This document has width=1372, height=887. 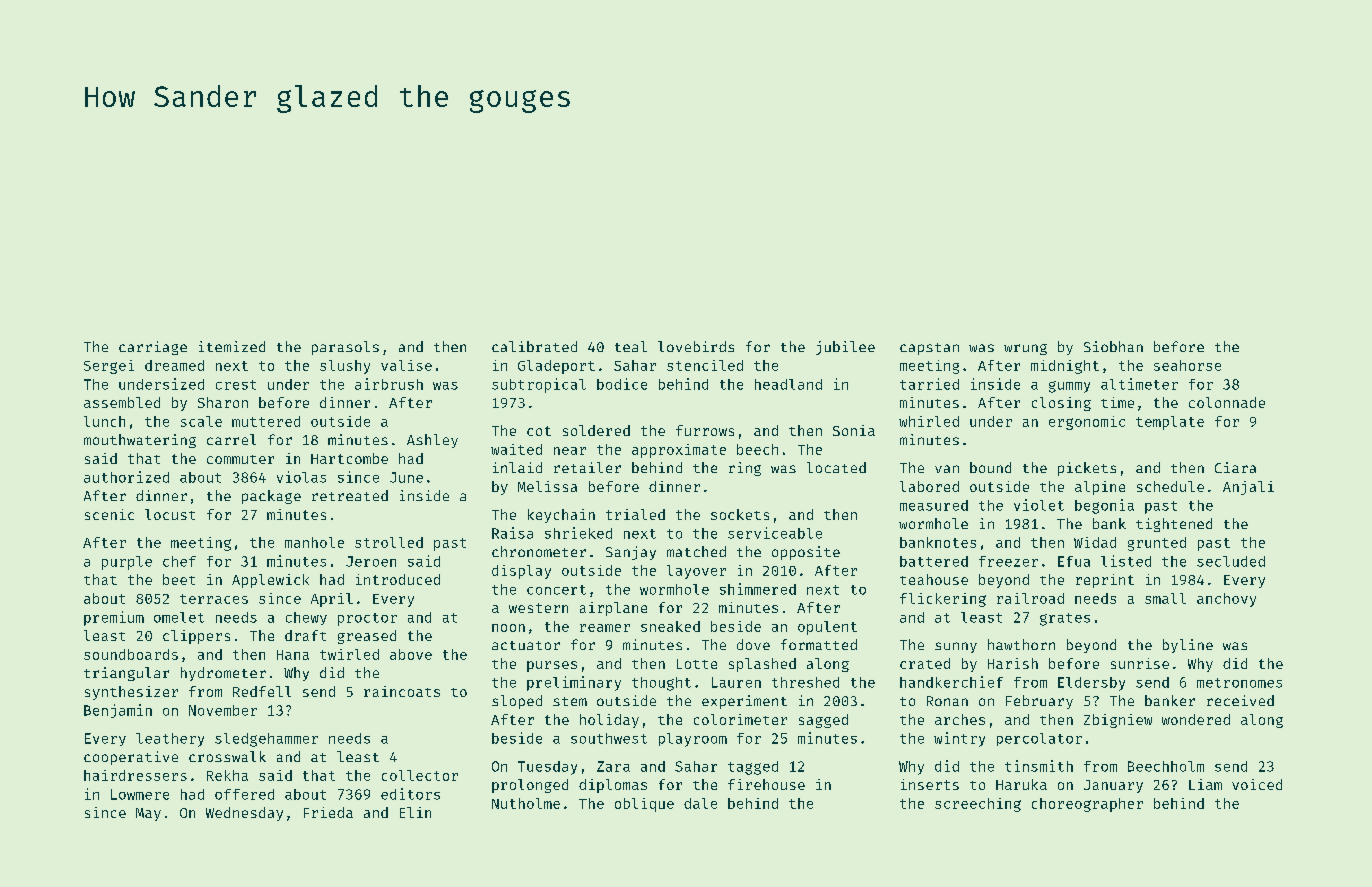 I want to click on dreamed, so click(x=174, y=365).
